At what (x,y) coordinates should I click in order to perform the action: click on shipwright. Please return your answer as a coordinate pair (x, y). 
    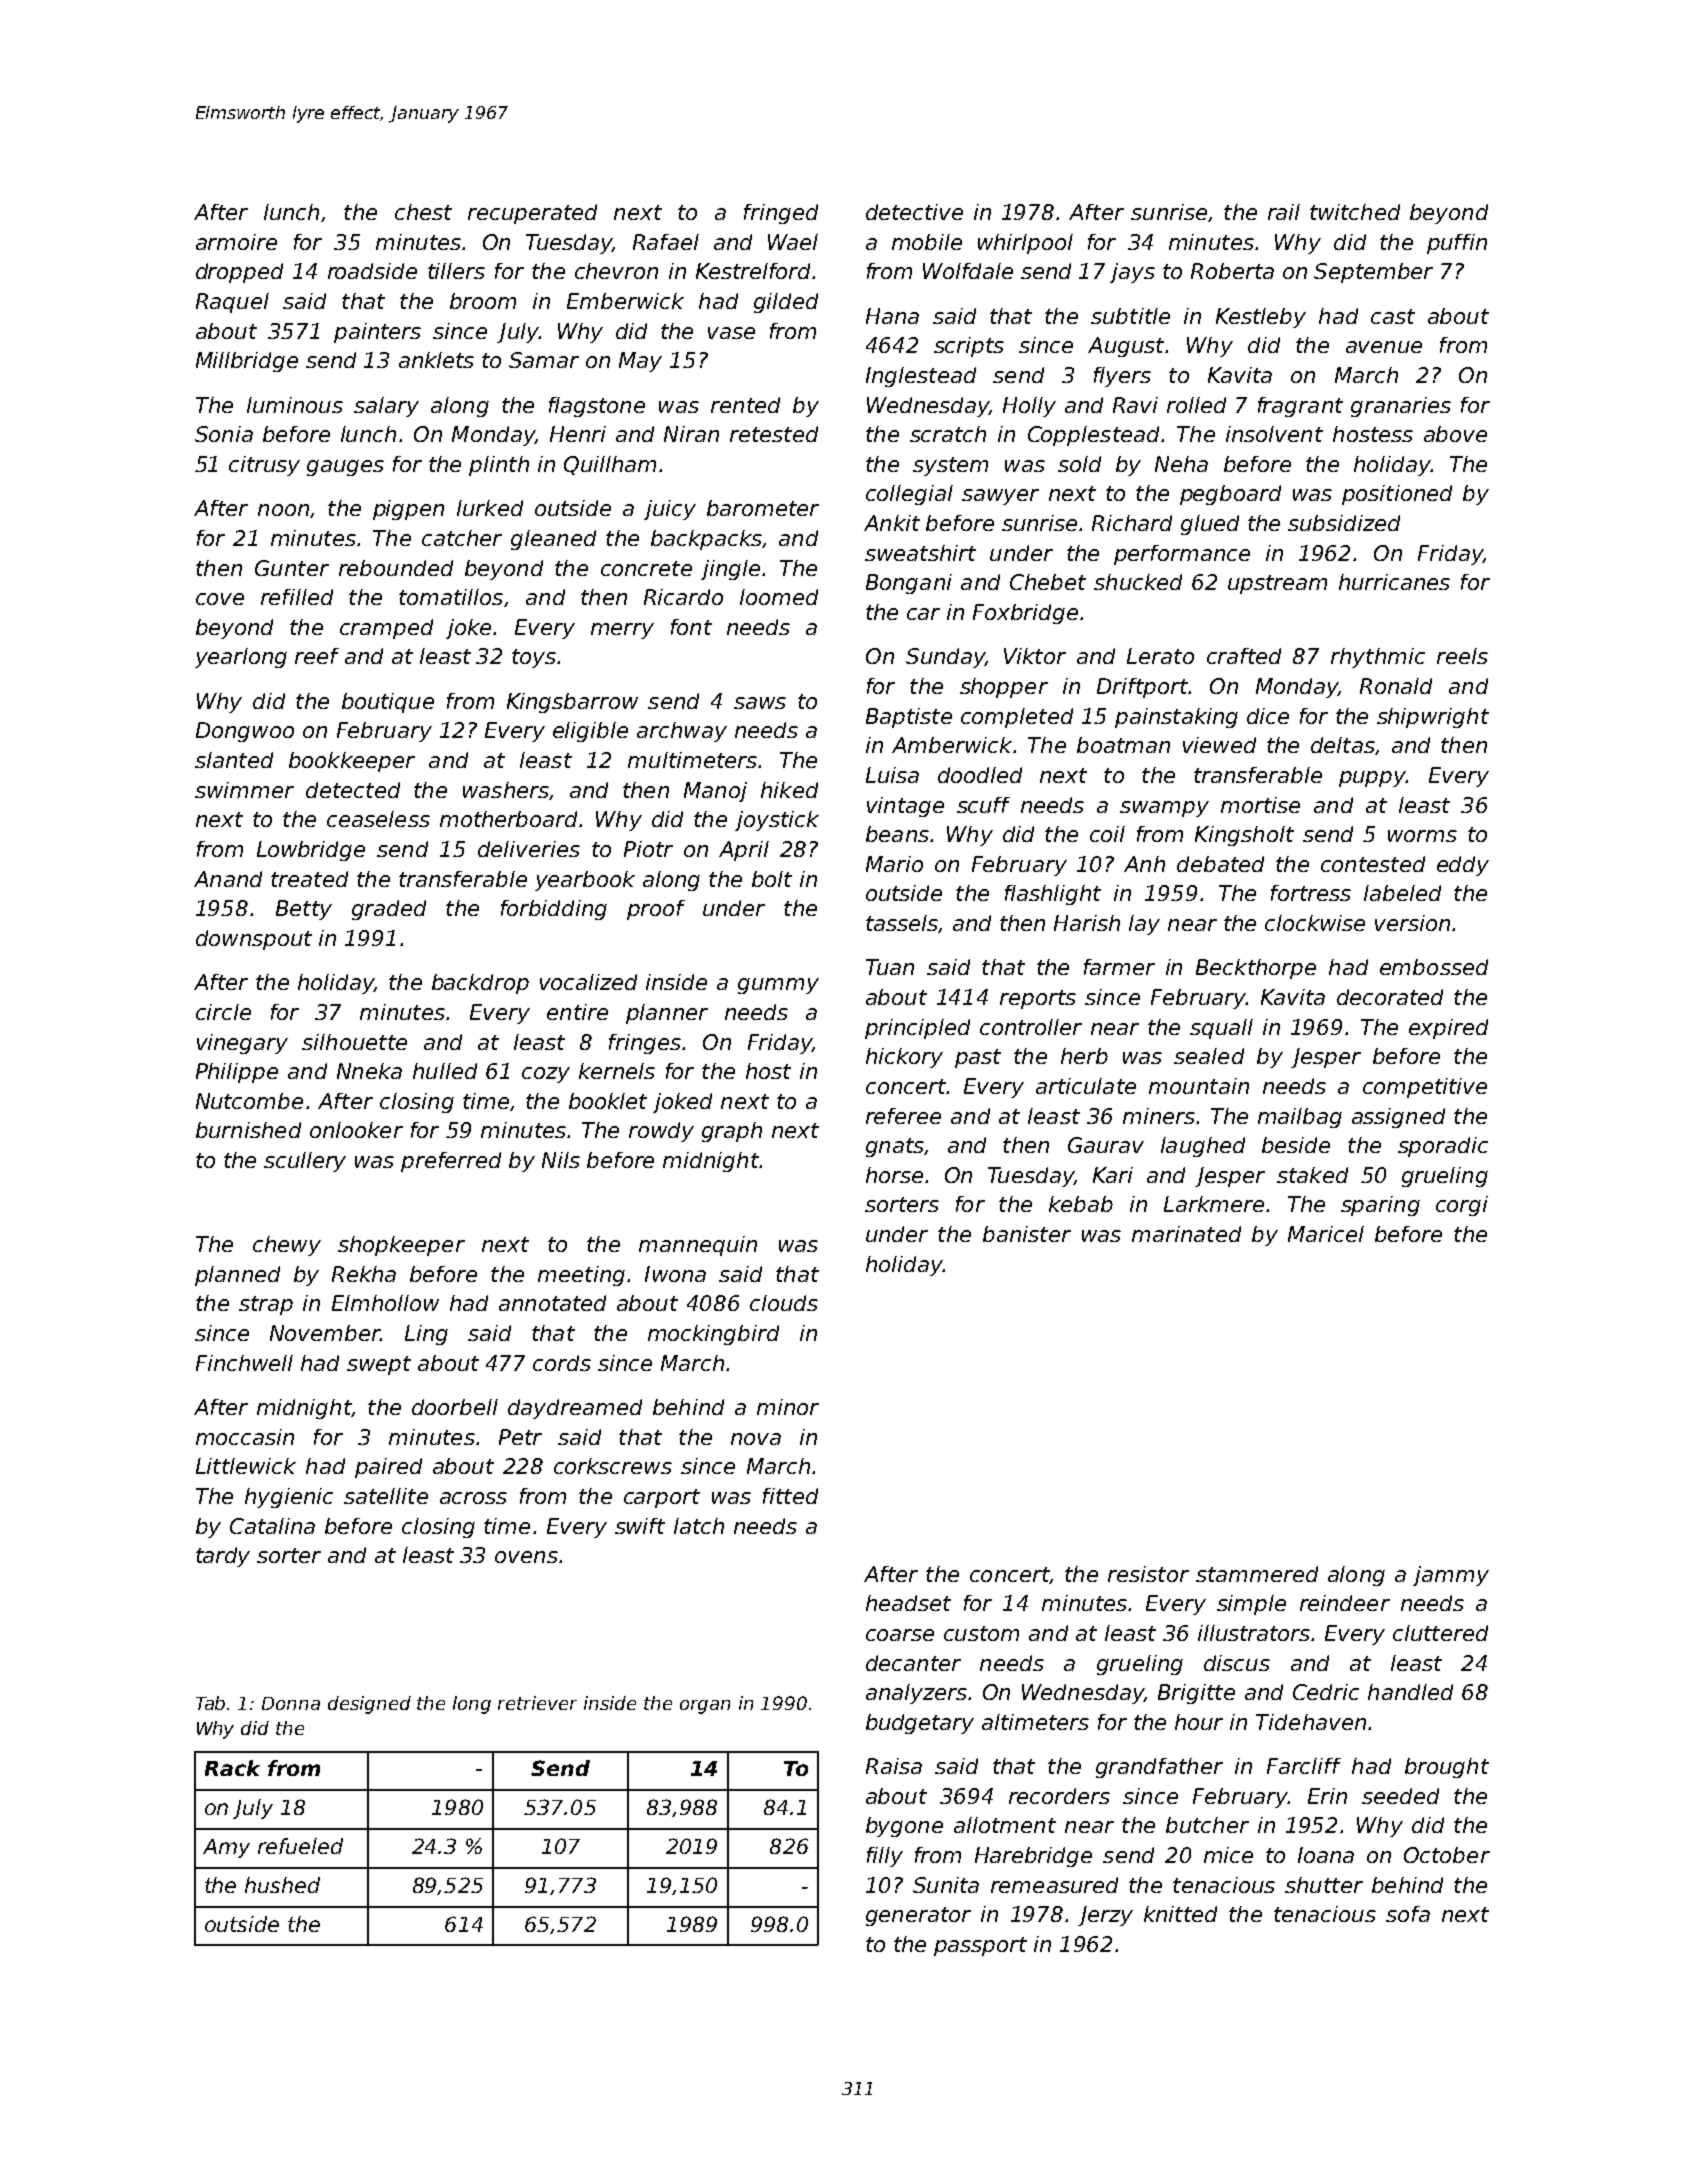
    Looking at the image, I should click on (1433, 718).
